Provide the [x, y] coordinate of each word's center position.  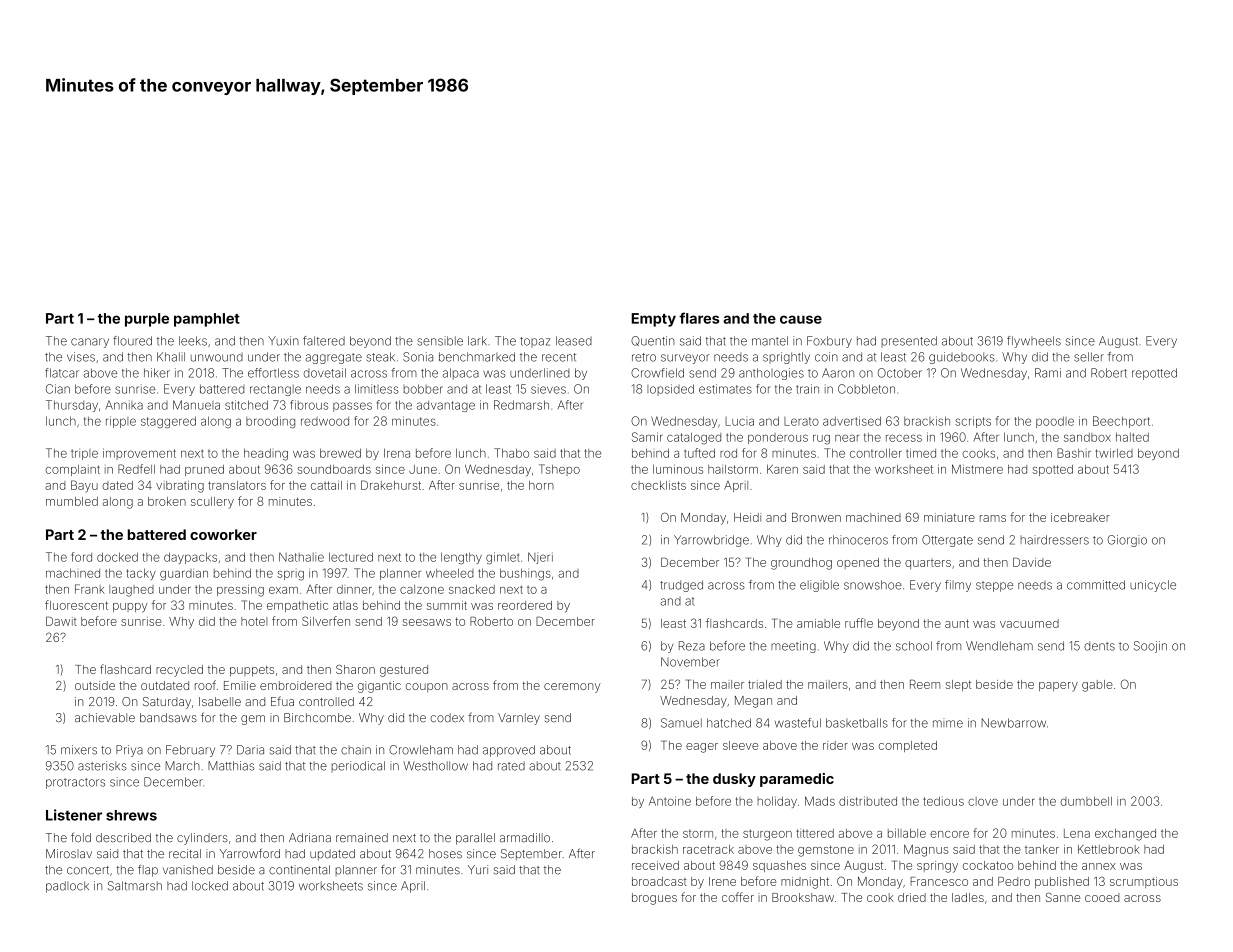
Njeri [540, 558]
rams [993, 518]
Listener [74, 815]
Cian [58, 389]
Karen [782, 469]
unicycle [1153, 586]
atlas [345, 605]
